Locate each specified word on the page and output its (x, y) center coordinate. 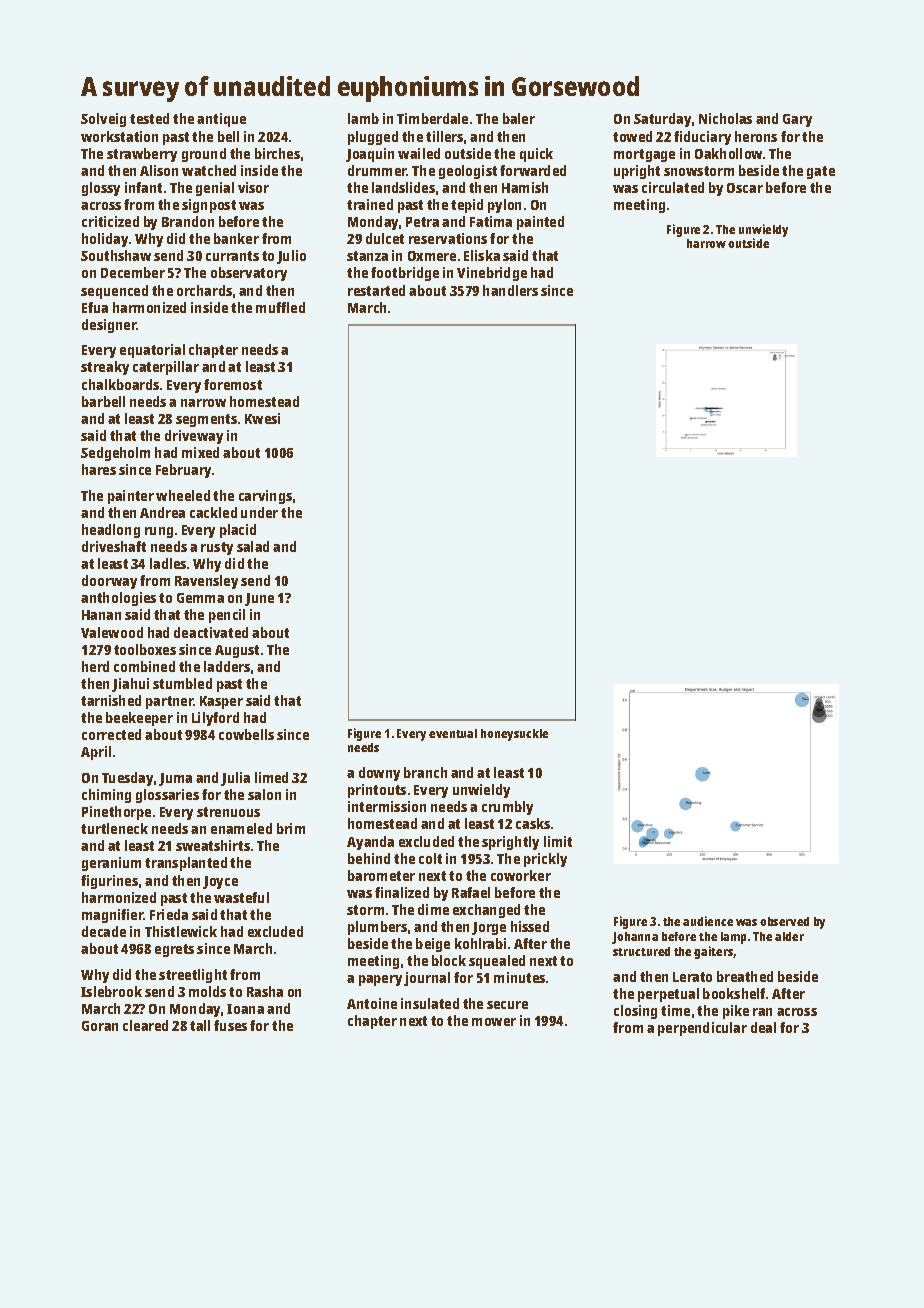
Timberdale (432, 118)
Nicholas (725, 118)
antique (221, 120)
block (449, 960)
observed (784, 921)
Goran (100, 1026)
